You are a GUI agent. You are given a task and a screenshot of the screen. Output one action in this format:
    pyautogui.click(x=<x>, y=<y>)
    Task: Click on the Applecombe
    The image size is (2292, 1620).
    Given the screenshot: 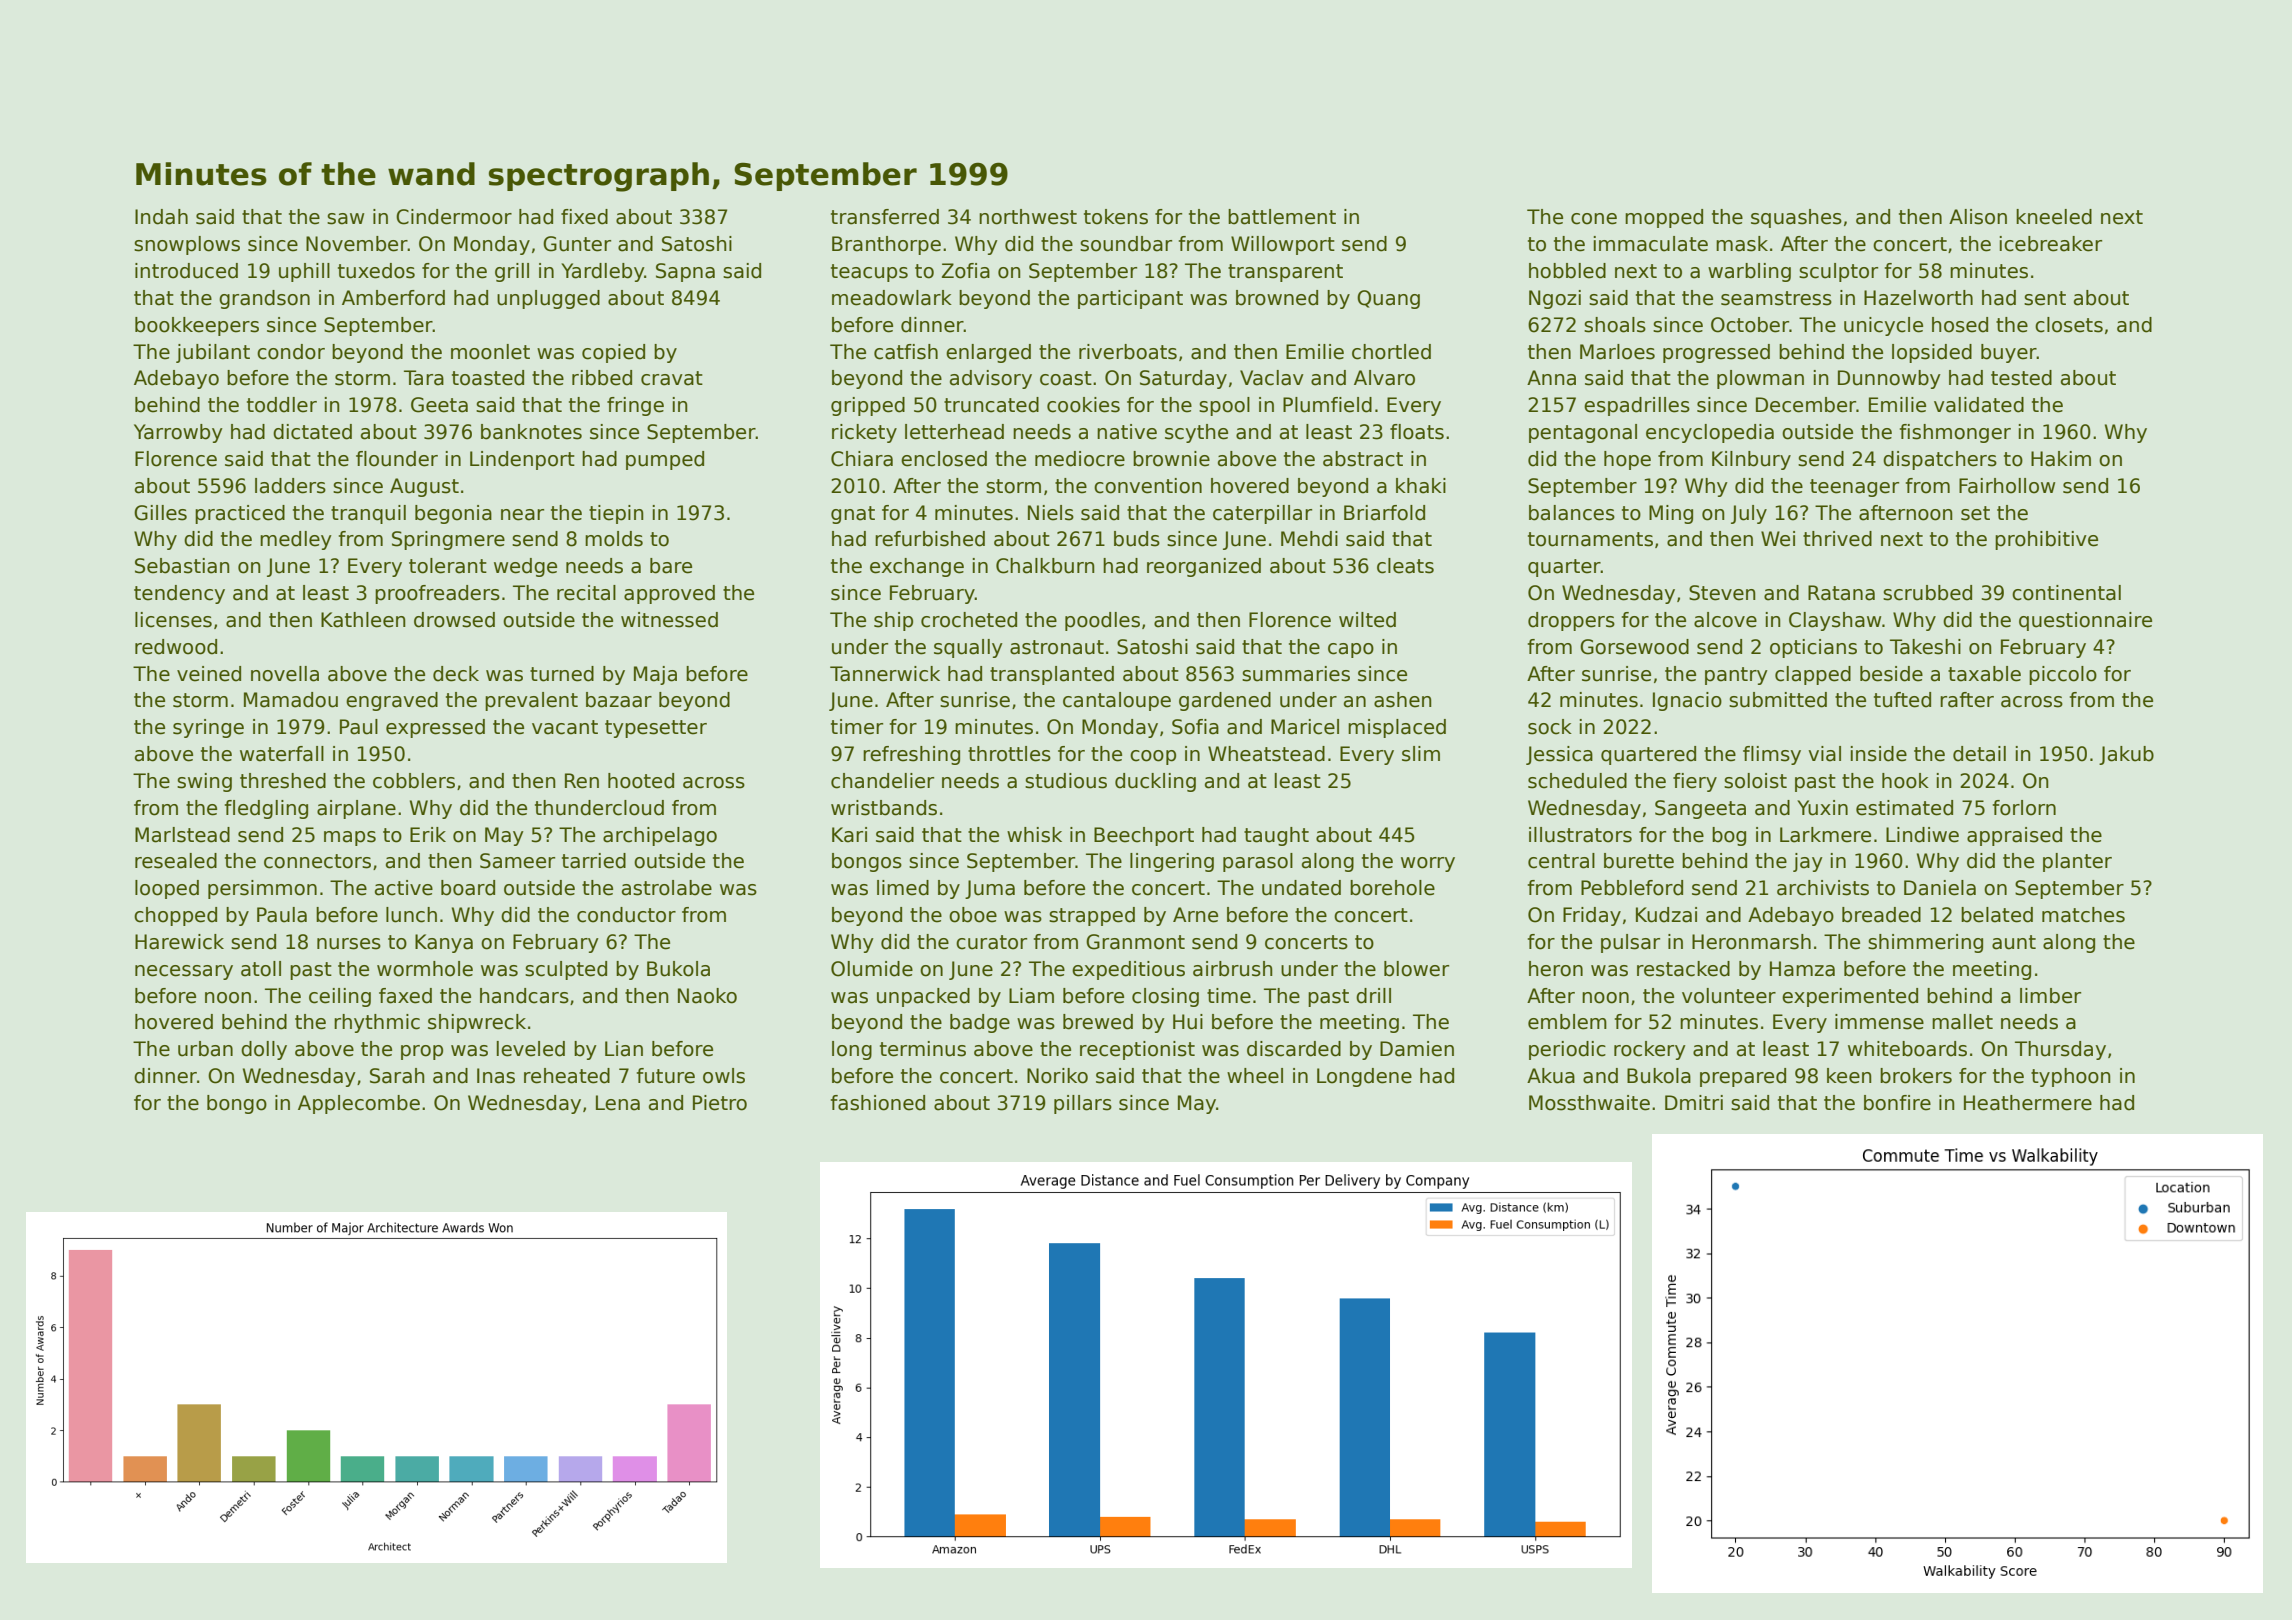 What is the action you would take?
    pyautogui.click(x=359, y=1104)
